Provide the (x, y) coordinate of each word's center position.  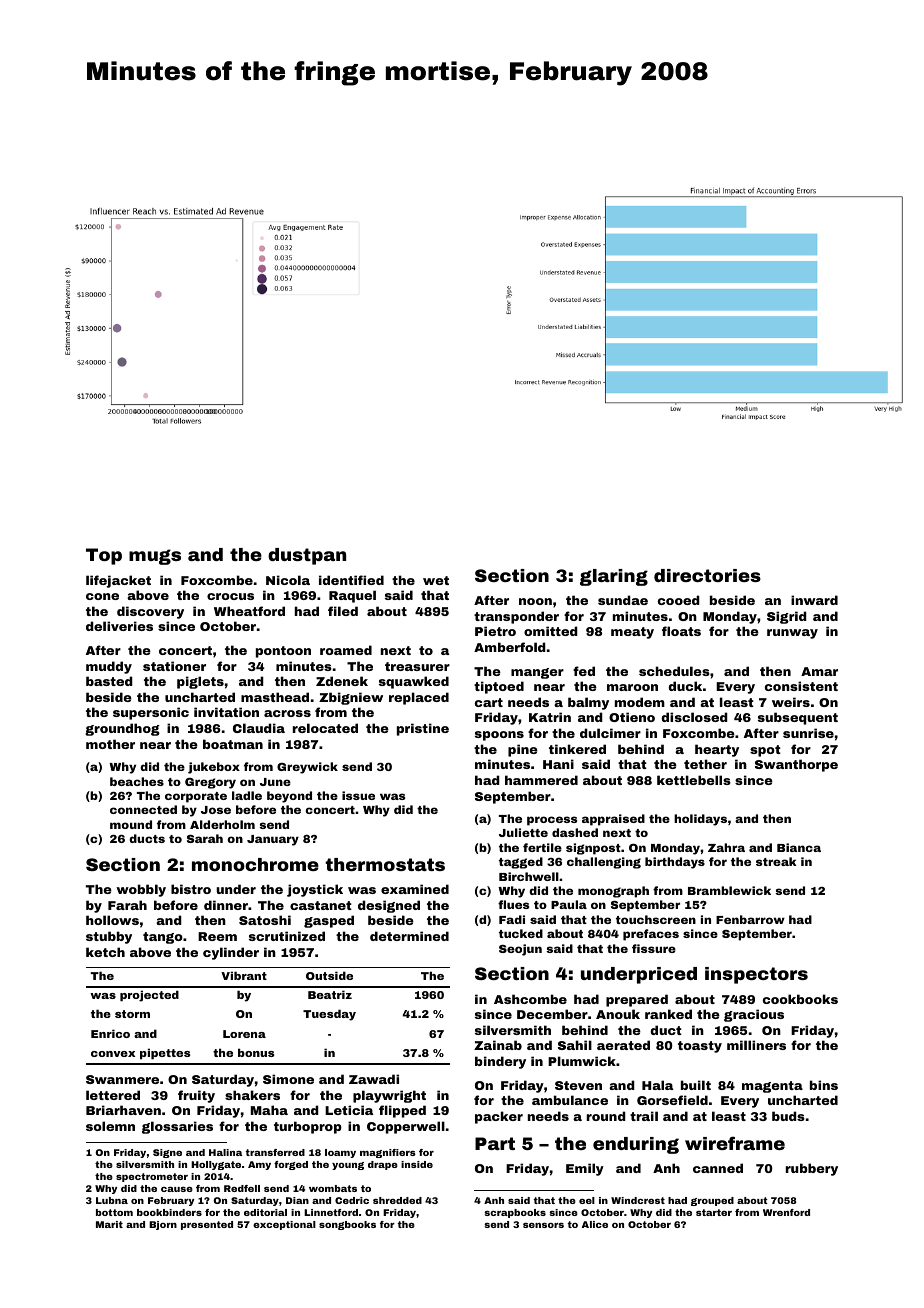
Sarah (205, 838)
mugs (155, 557)
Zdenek (342, 681)
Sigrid (787, 617)
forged (291, 1165)
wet (436, 580)
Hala (657, 1085)
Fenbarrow (750, 919)
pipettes (165, 1054)
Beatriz (330, 994)
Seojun (520, 950)
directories (707, 575)
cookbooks (800, 999)
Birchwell (529, 876)
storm (132, 1014)
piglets (200, 682)
